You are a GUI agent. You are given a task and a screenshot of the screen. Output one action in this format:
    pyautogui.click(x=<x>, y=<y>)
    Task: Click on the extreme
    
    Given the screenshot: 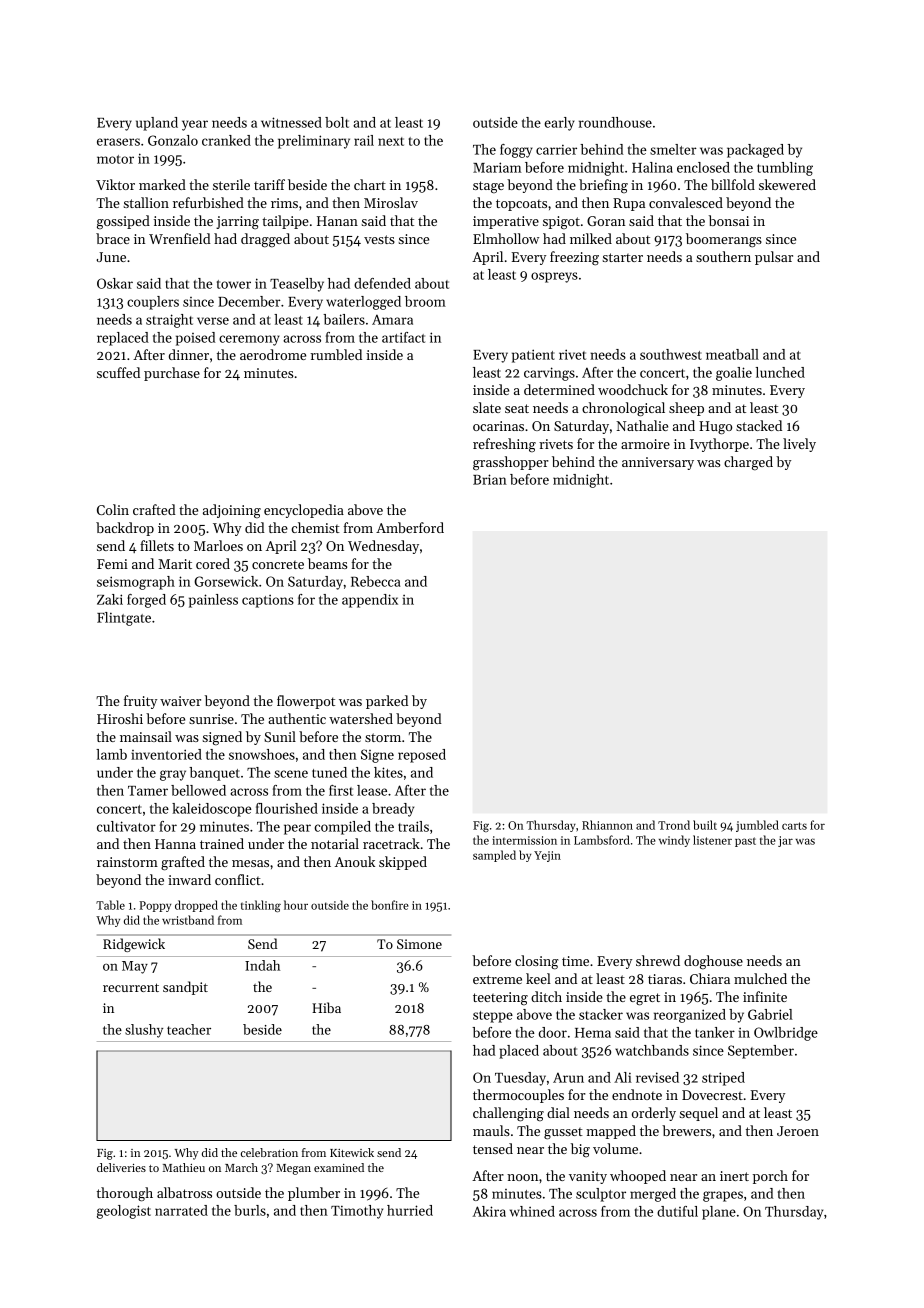 What is the action you would take?
    pyautogui.click(x=497, y=979)
